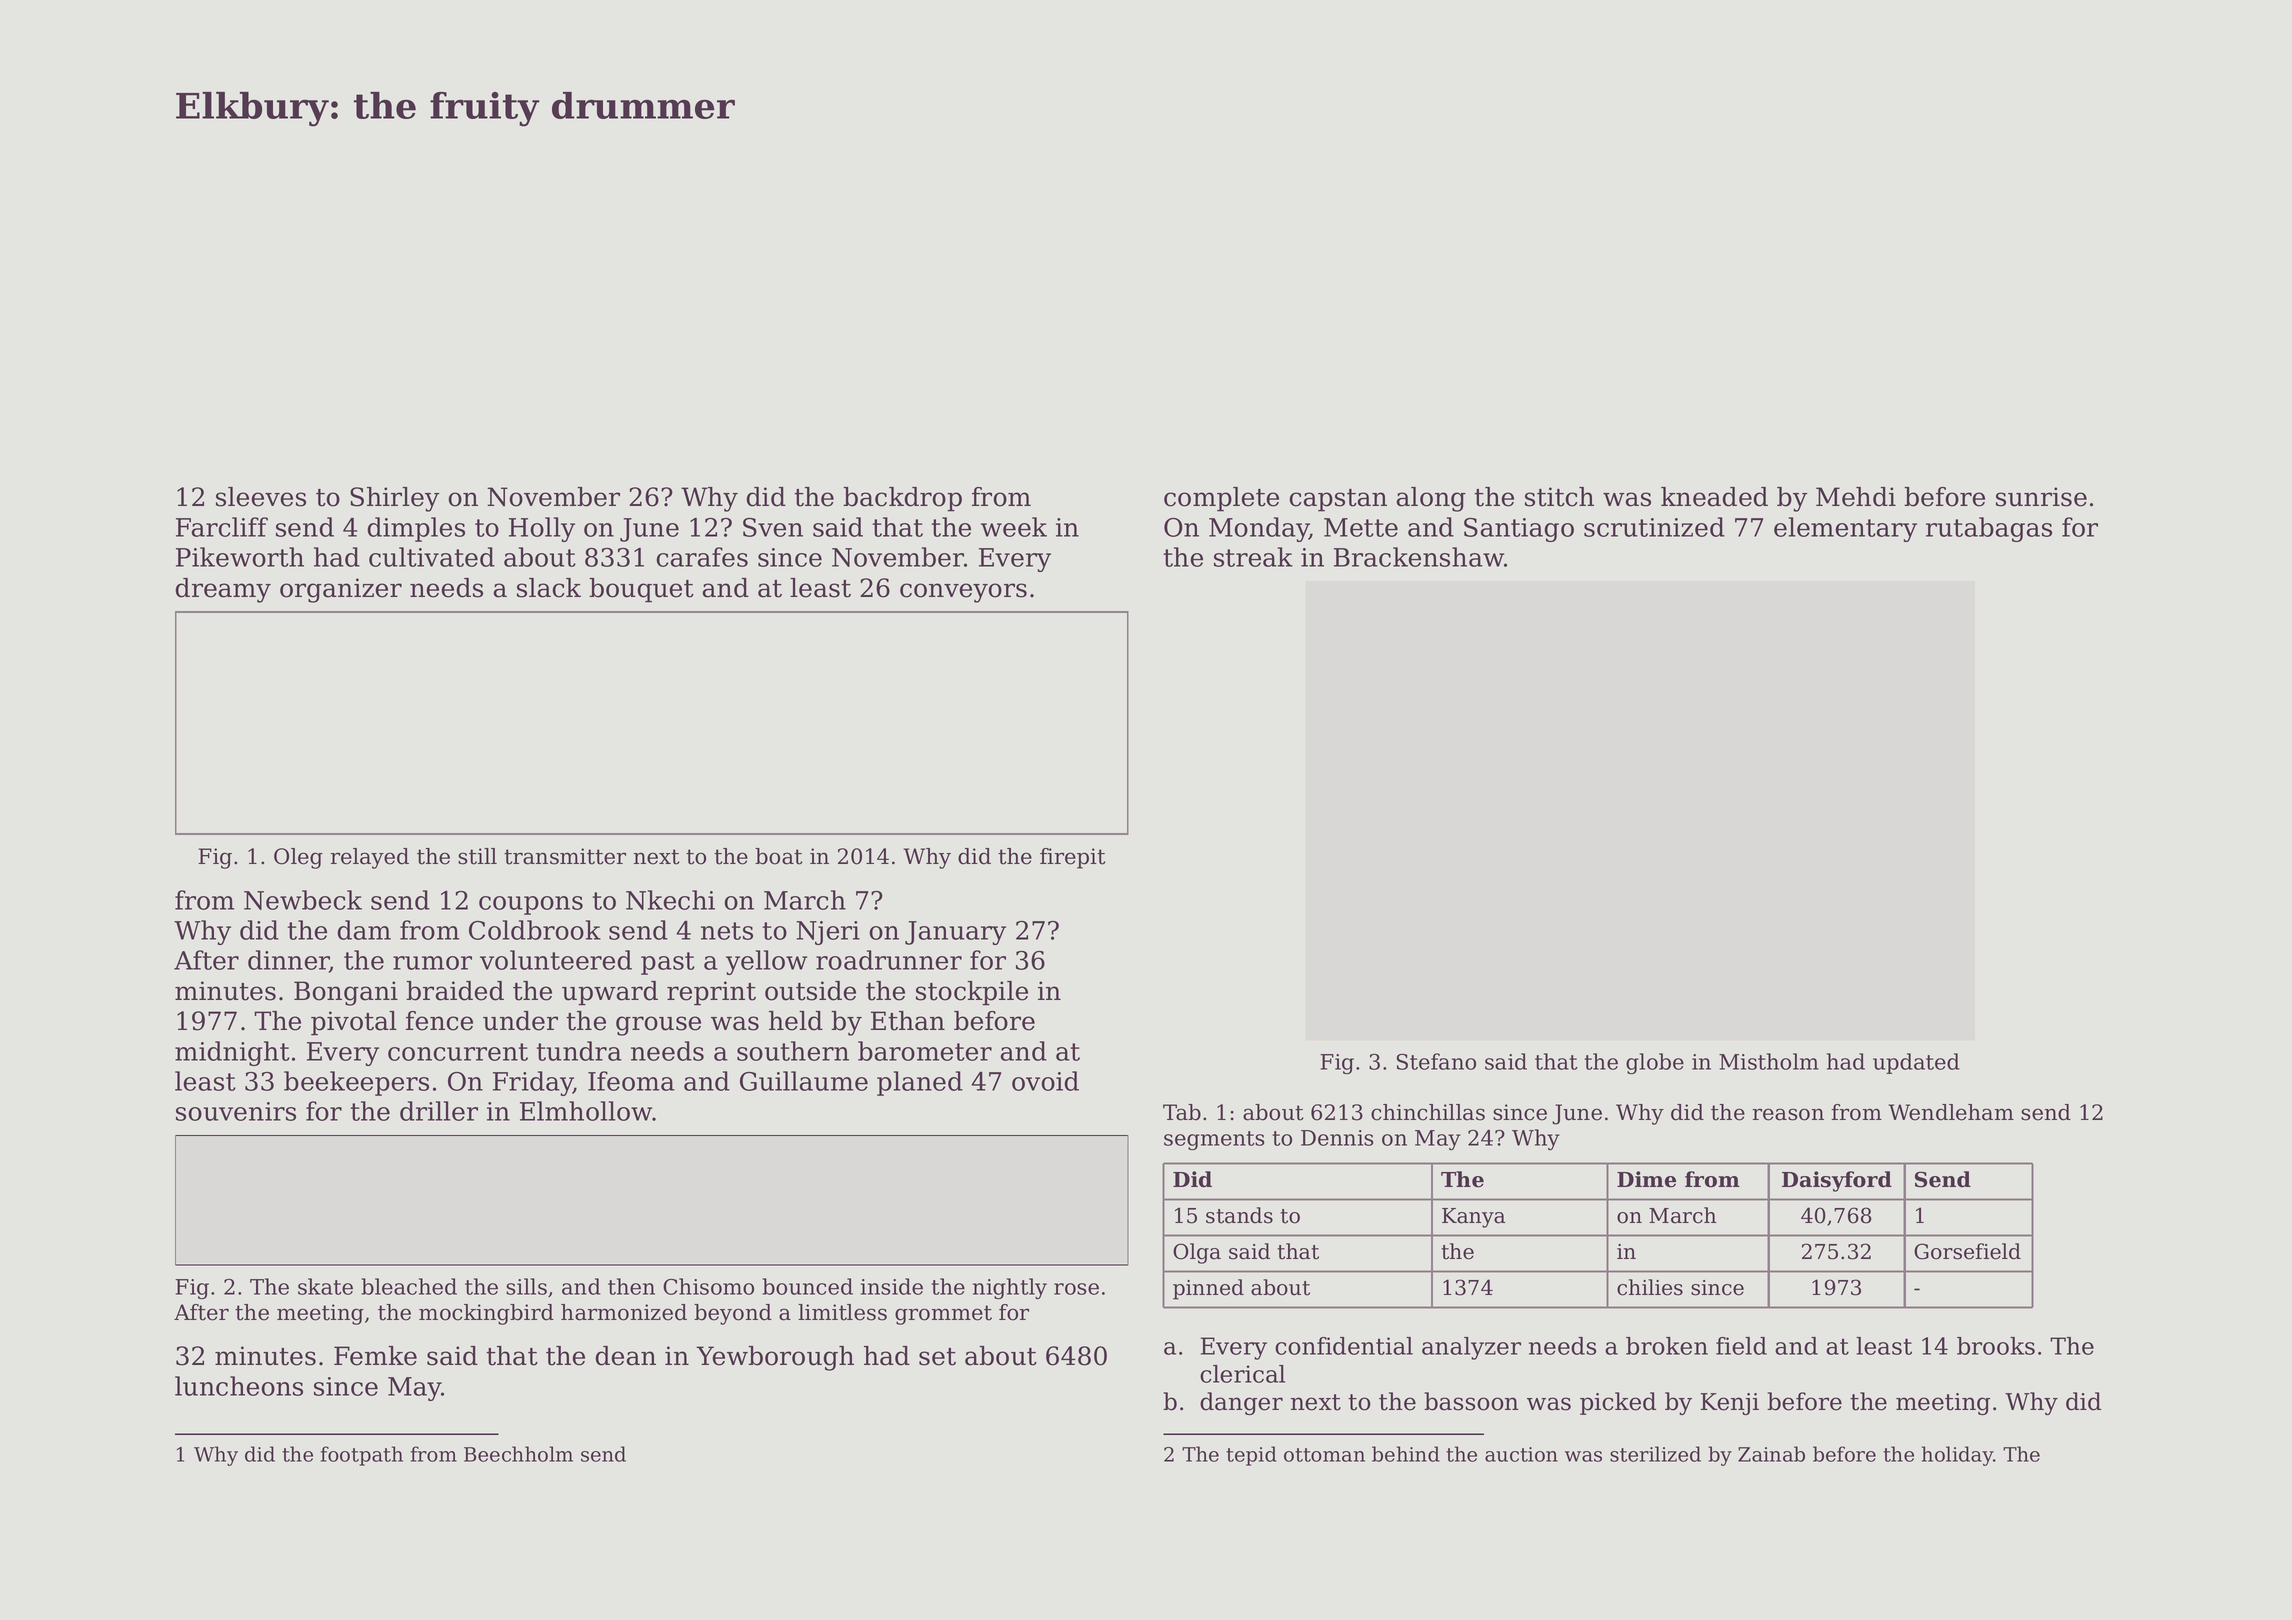 This document has width=2292, height=1620. Describe the element at coordinates (1251, 1456) in the document. I see `tepid` at that location.
